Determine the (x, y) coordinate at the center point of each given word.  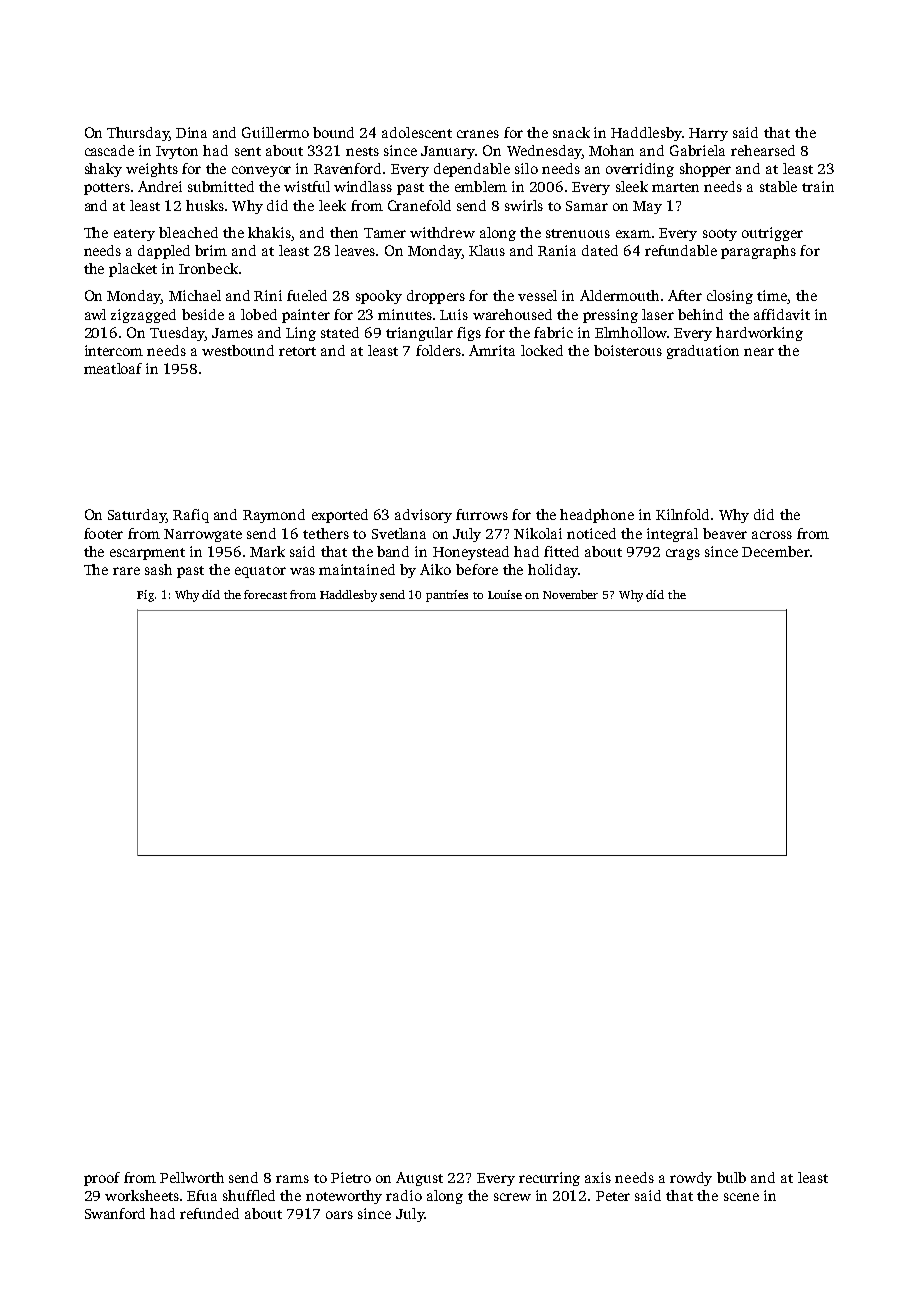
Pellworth (192, 1177)
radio (404, 1195)
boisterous (628, 350)
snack (571, 132)
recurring (549, 1179)
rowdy (691, 1179)
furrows (482, 514)
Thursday (138, 134)
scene (741, 1197)
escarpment (147, 554)
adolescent (417, 132)
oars (339, 1215)
